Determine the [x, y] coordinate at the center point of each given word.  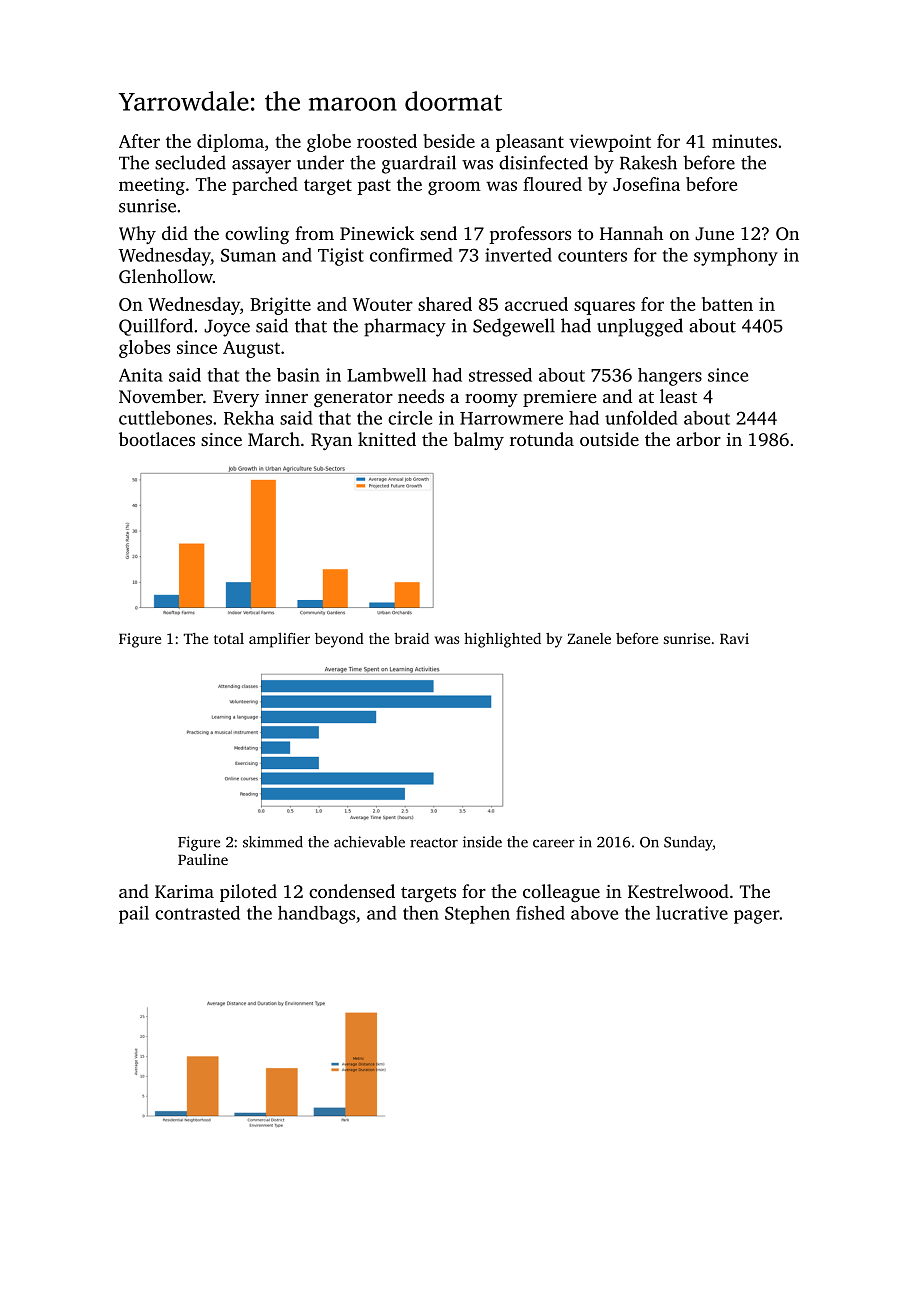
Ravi [734, 638]
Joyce [227, 328]
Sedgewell [514, 327]
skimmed [273, 842]
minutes [744, 141]
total [229, 638]
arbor [698, 439]
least [678, 396]
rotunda [542, 439]
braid [411, 638]
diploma [230, 143]
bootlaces [157, 439]
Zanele [589, 638]
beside [449, 141]
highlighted [502, 640]
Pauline [203, 859]
